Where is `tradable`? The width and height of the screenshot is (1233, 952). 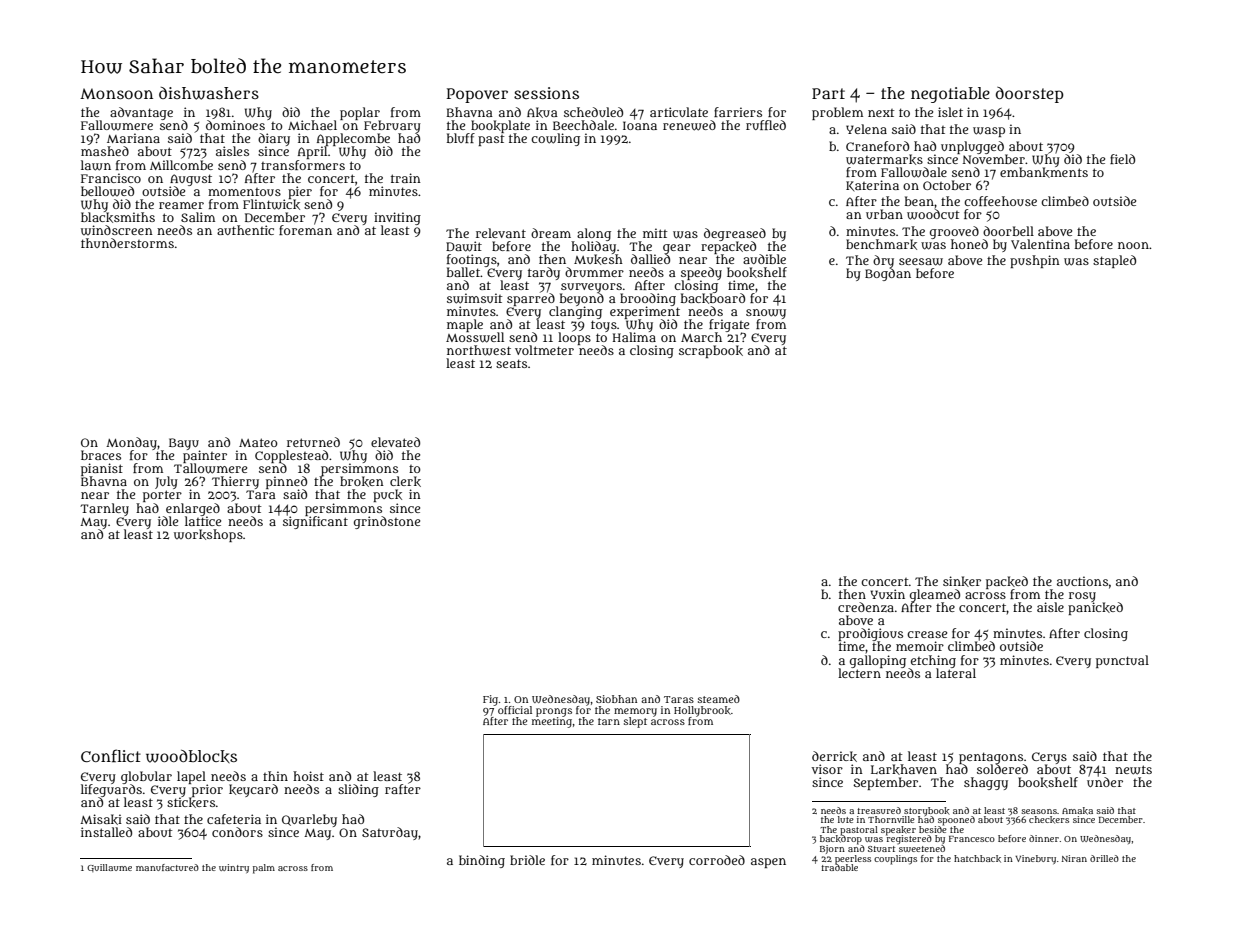
tradable is located at coordinates (839, 867).
